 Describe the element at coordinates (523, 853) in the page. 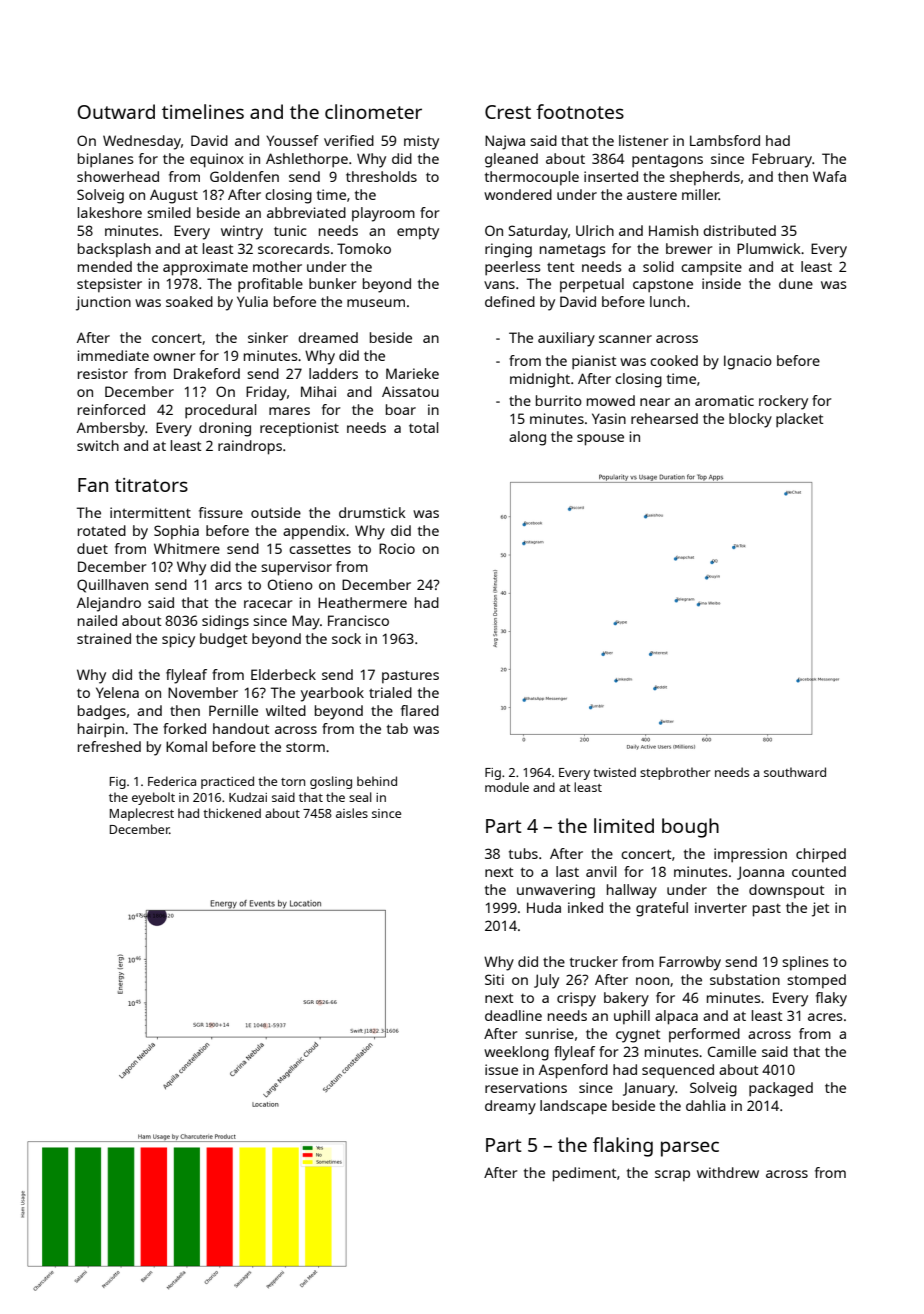

I see `tubs` at that location.
